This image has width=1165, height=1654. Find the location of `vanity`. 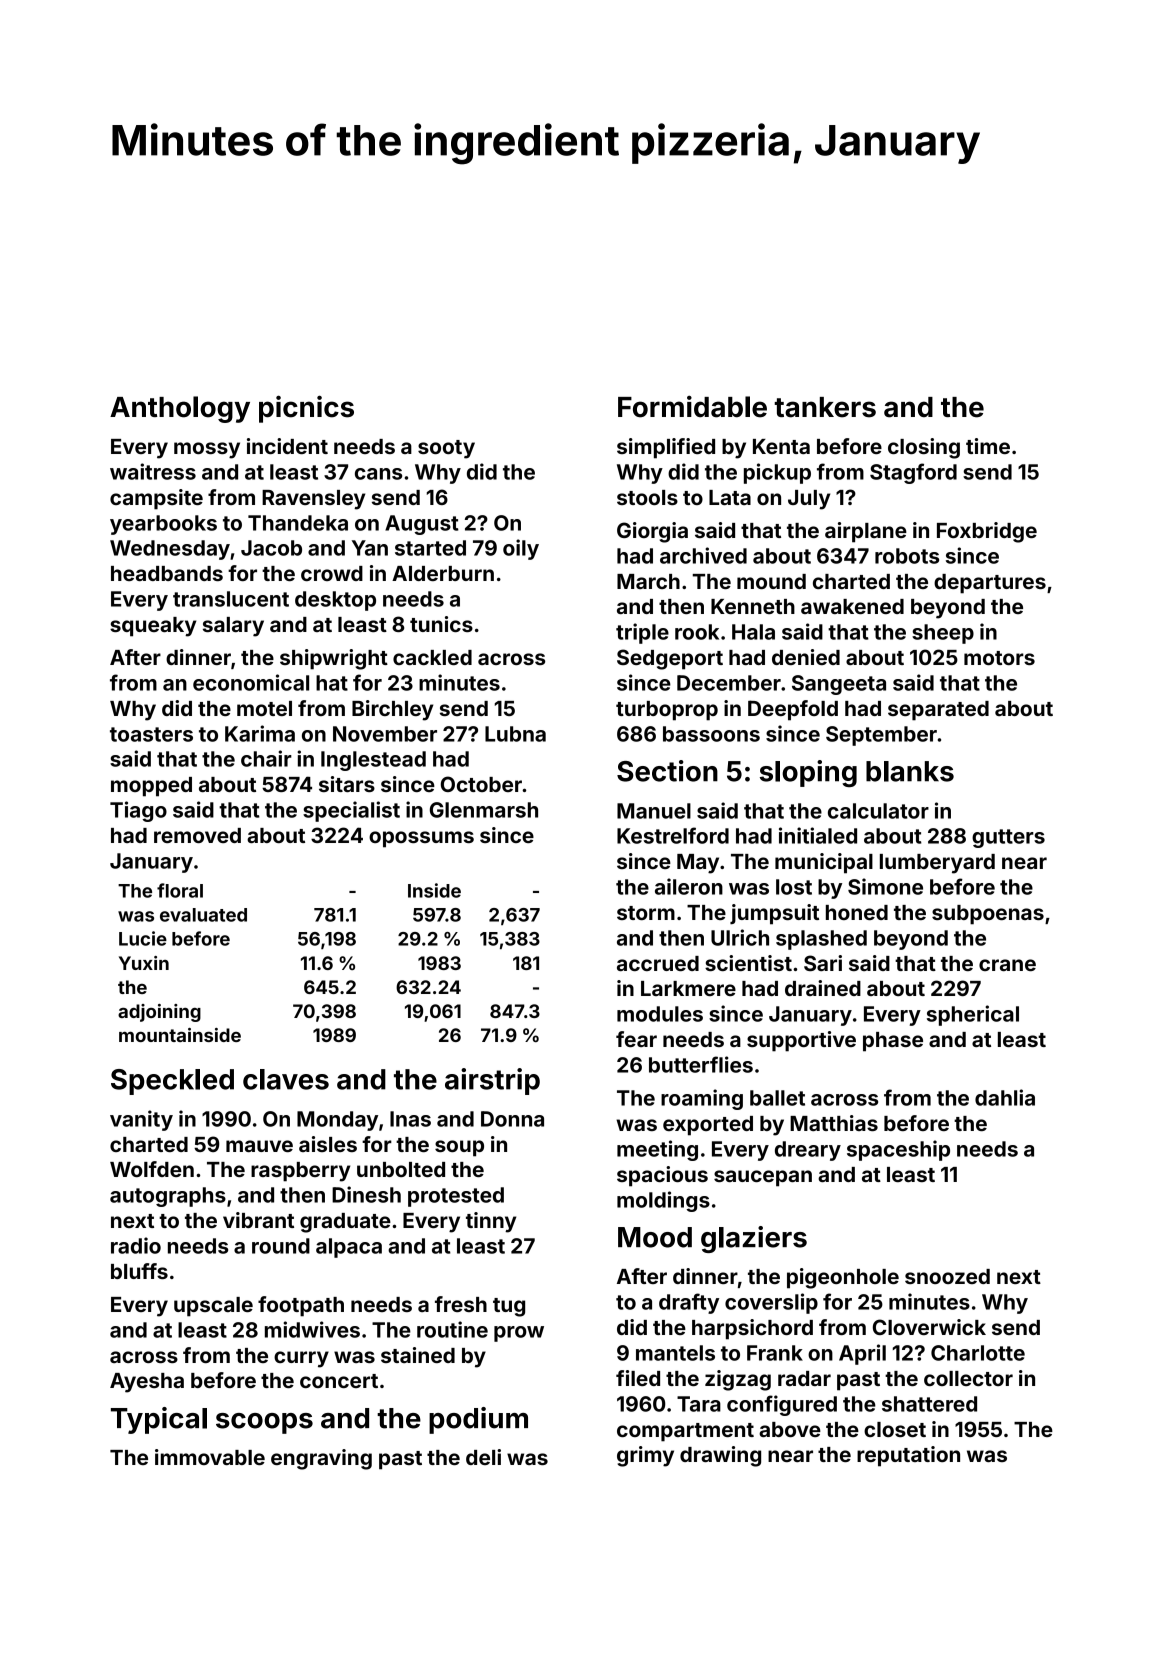

vanity is located at coordinates (141, 1120).
